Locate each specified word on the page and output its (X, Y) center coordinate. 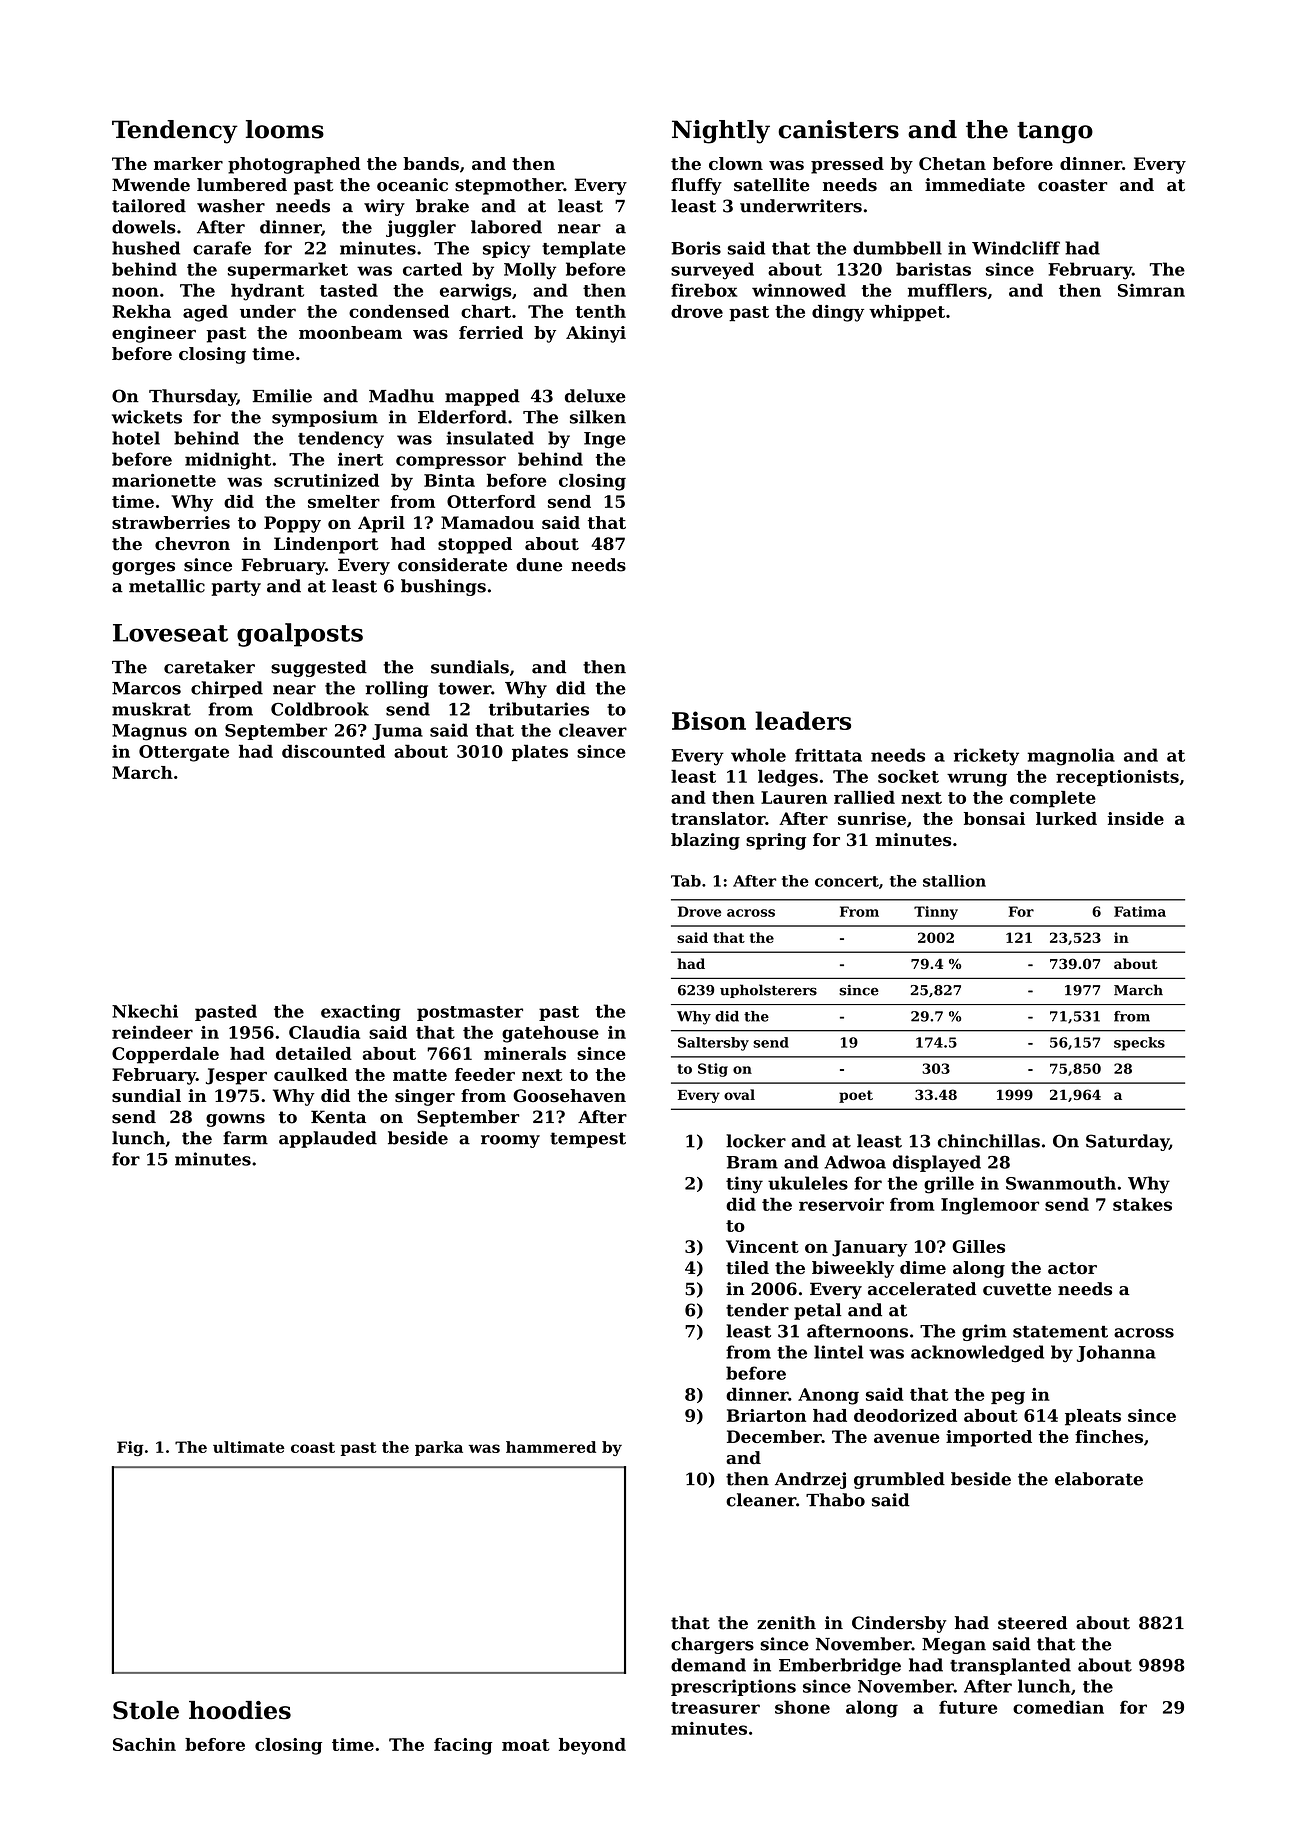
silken (598, 417)
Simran (1151, 290)
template (584, 249)
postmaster (470, 1013)
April (381, 524)
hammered (551, 1447)
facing (463, 1746)
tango (1055, 133)
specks (1139, 1044)
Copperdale (165, 1055)
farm (245, 1138)
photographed (294, 165)
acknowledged (977, 1354)
